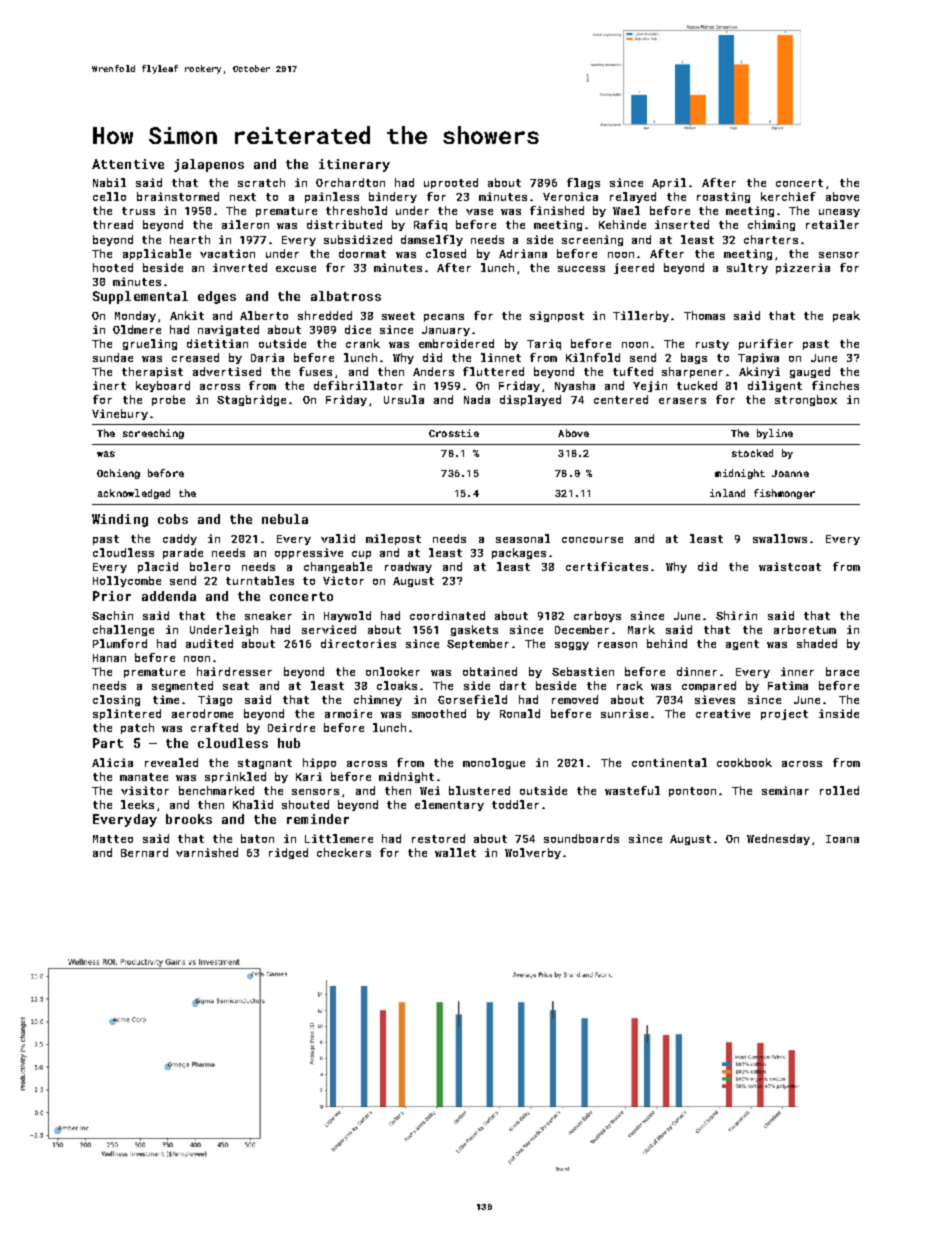  What do you see at coordinates (817, 643) in the page?
I see `shaded` at bounding box center [817, 643].
